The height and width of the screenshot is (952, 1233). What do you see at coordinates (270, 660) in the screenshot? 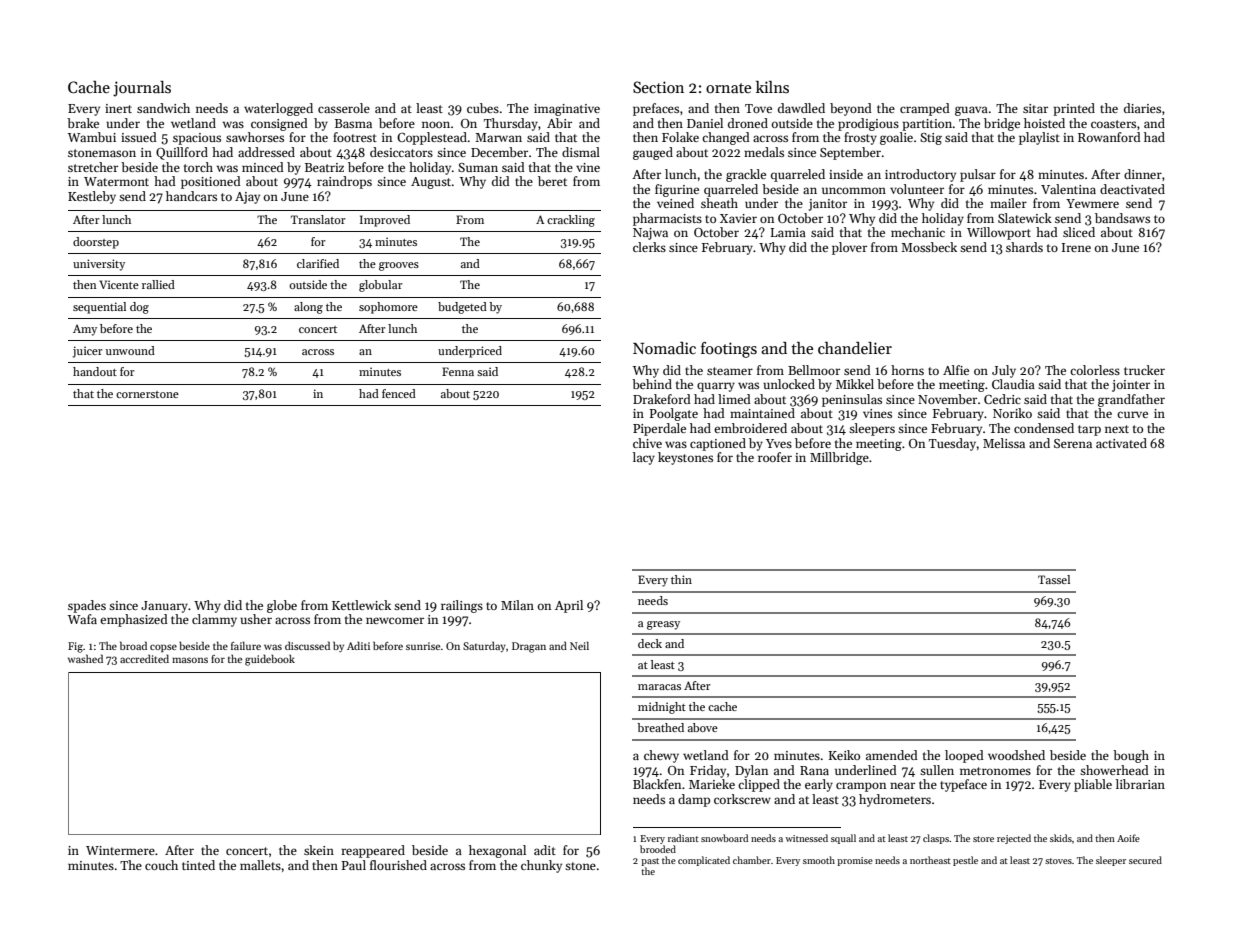
I see `guidebook` at bounding box center [270, 660].
